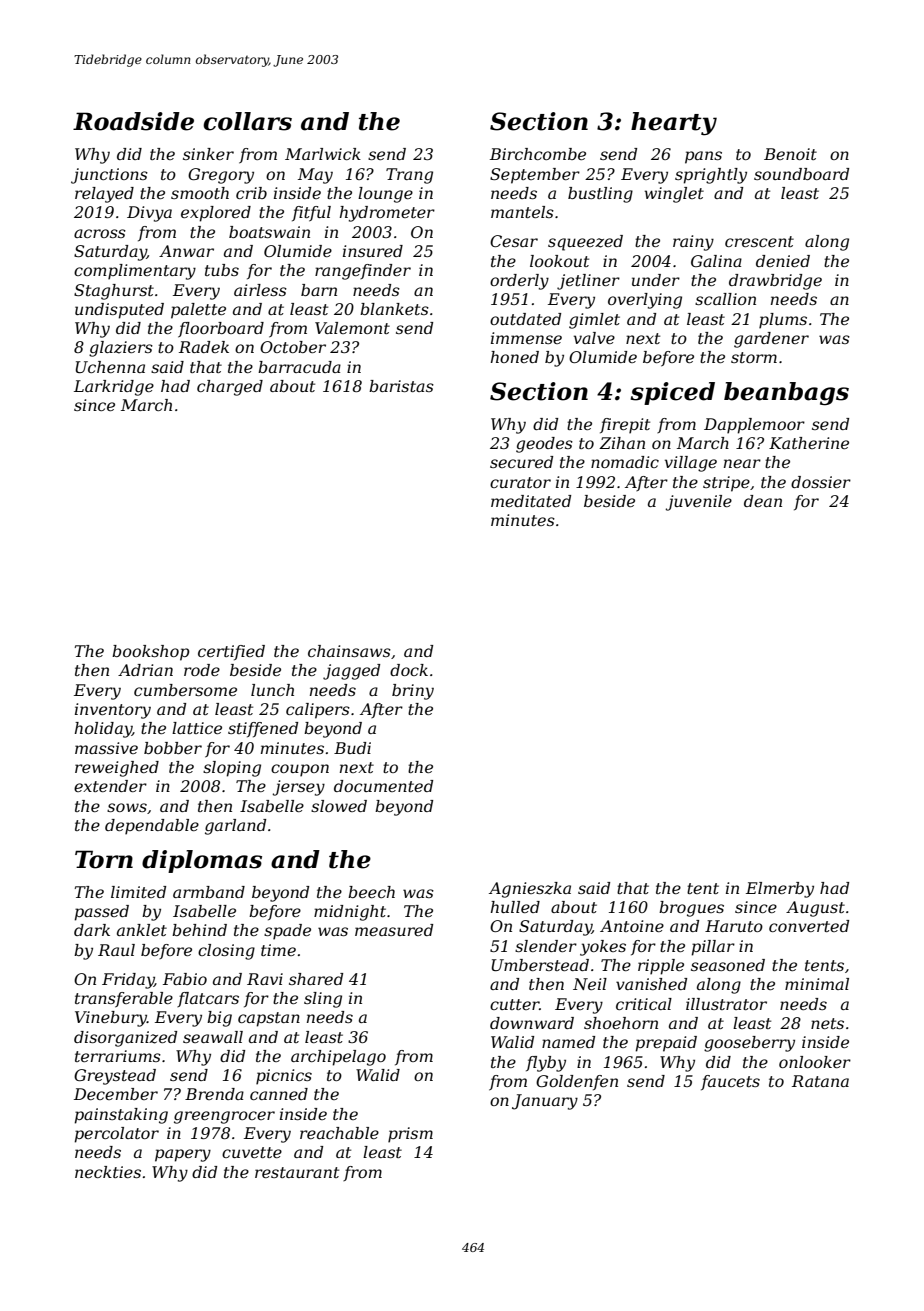 The width and height of the page is (924, 1311). What do you see at coordinates (323, 154) in the page?
I see `Marlwick` at bounding box center [323, 154].
